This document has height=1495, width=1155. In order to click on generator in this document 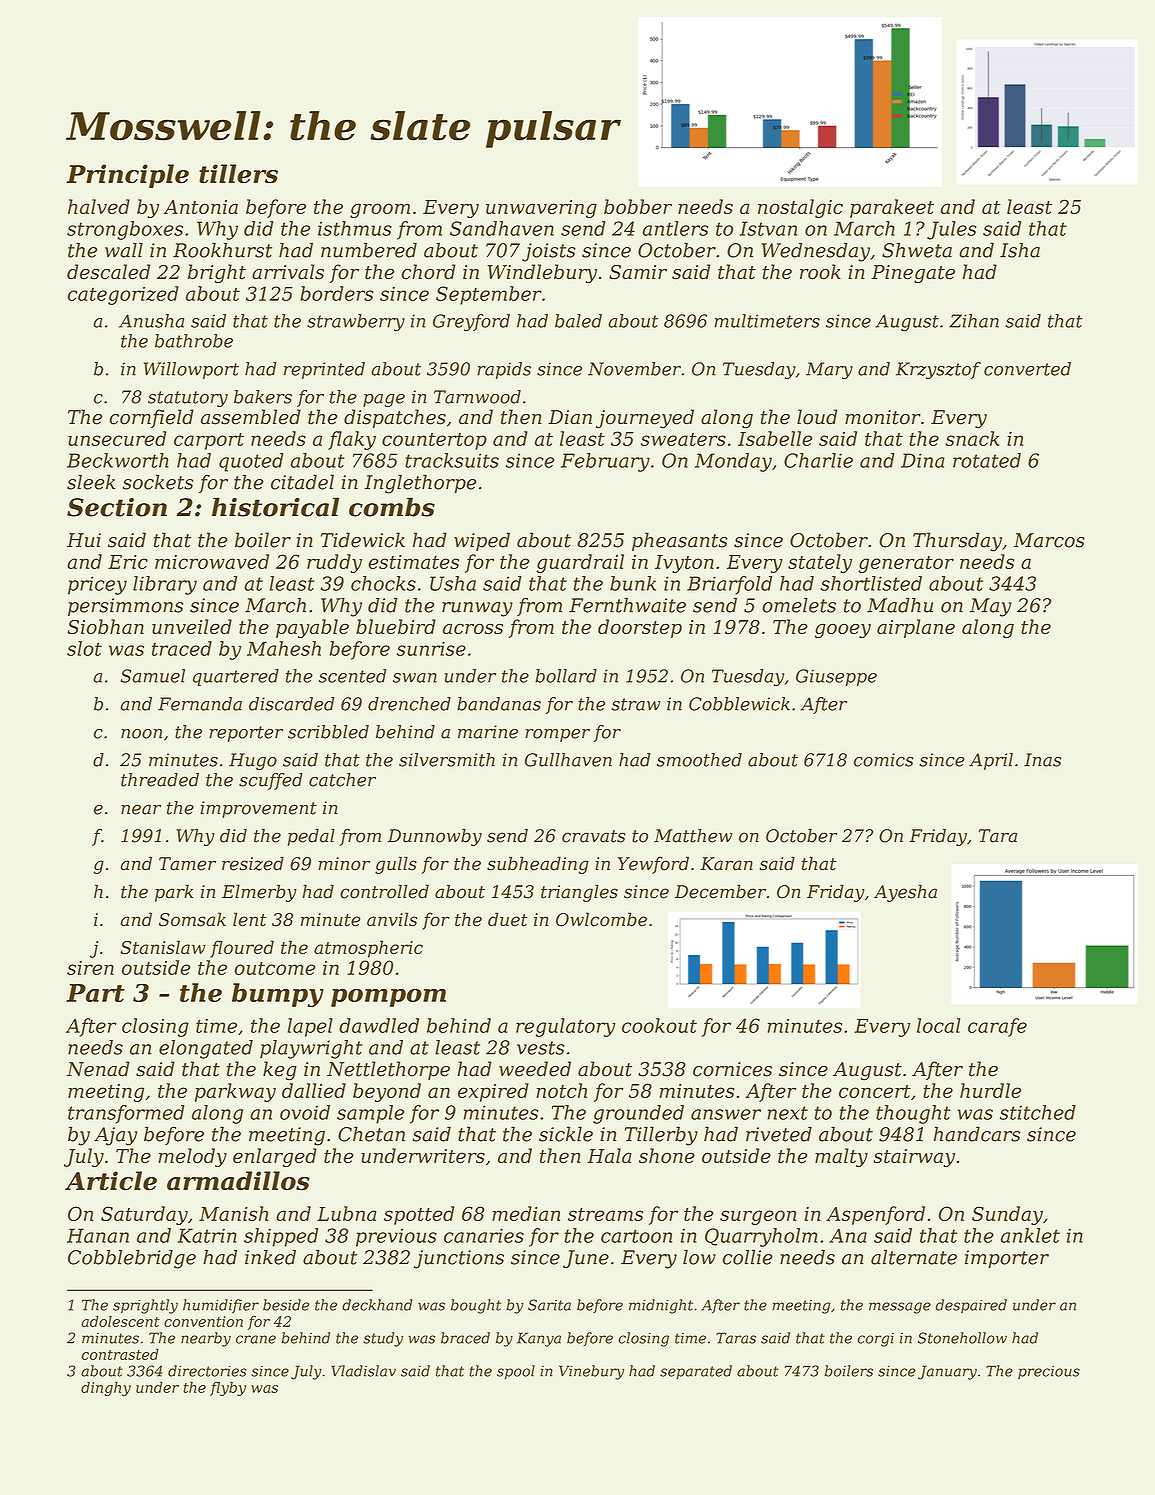, I will do `click(906, 564)`.
